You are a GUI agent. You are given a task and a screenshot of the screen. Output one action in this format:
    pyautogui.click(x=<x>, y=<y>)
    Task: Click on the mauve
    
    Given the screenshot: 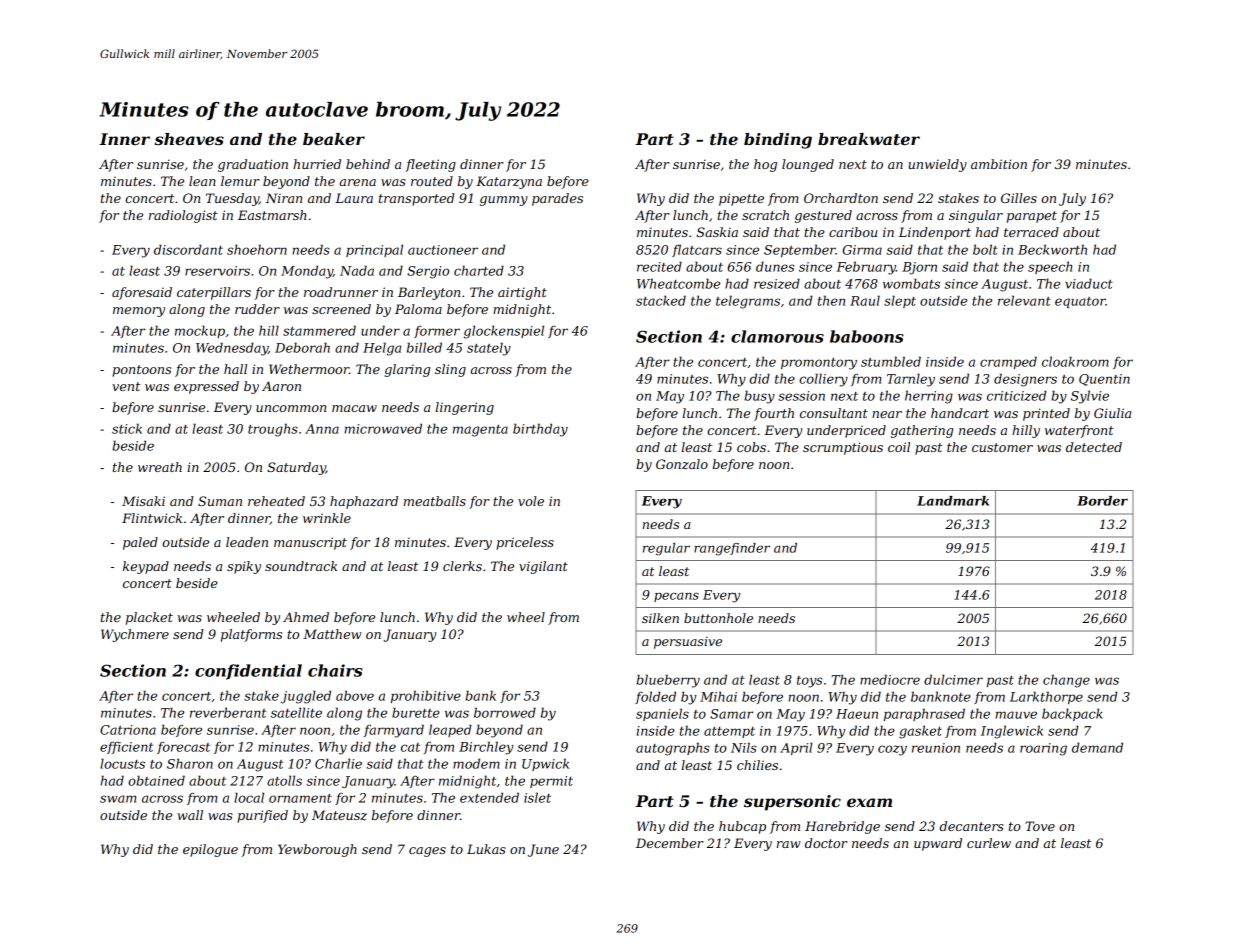 What is the action you would take?
    pyautogui.click(x=1016, y=715)
